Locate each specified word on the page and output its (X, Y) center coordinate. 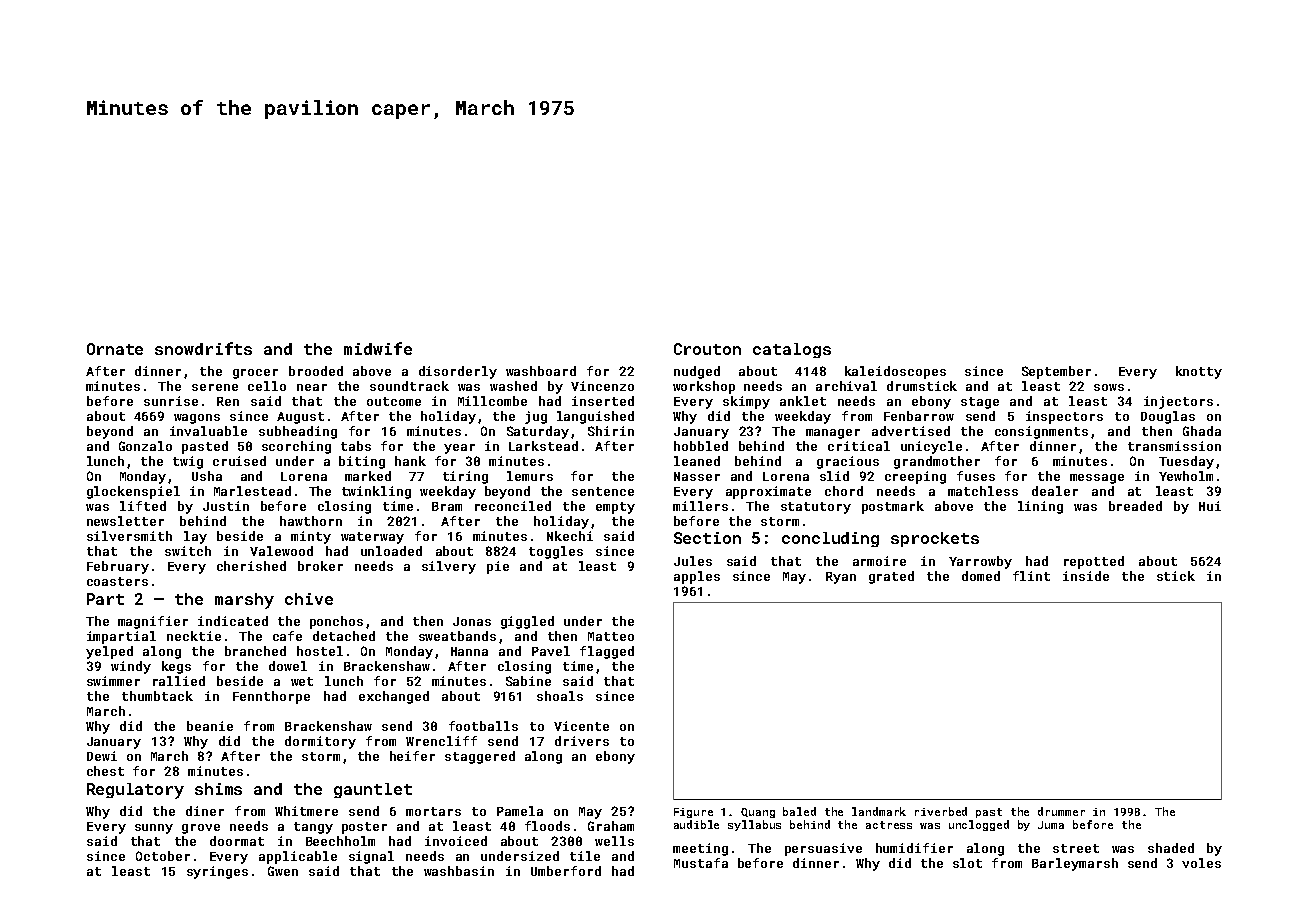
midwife (378, 348)
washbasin (459, 871)
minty (311, 537)
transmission (1174, 446)
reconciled (513, 506)
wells (614, 841)
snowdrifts (203, 348)
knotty (1199, 372)
